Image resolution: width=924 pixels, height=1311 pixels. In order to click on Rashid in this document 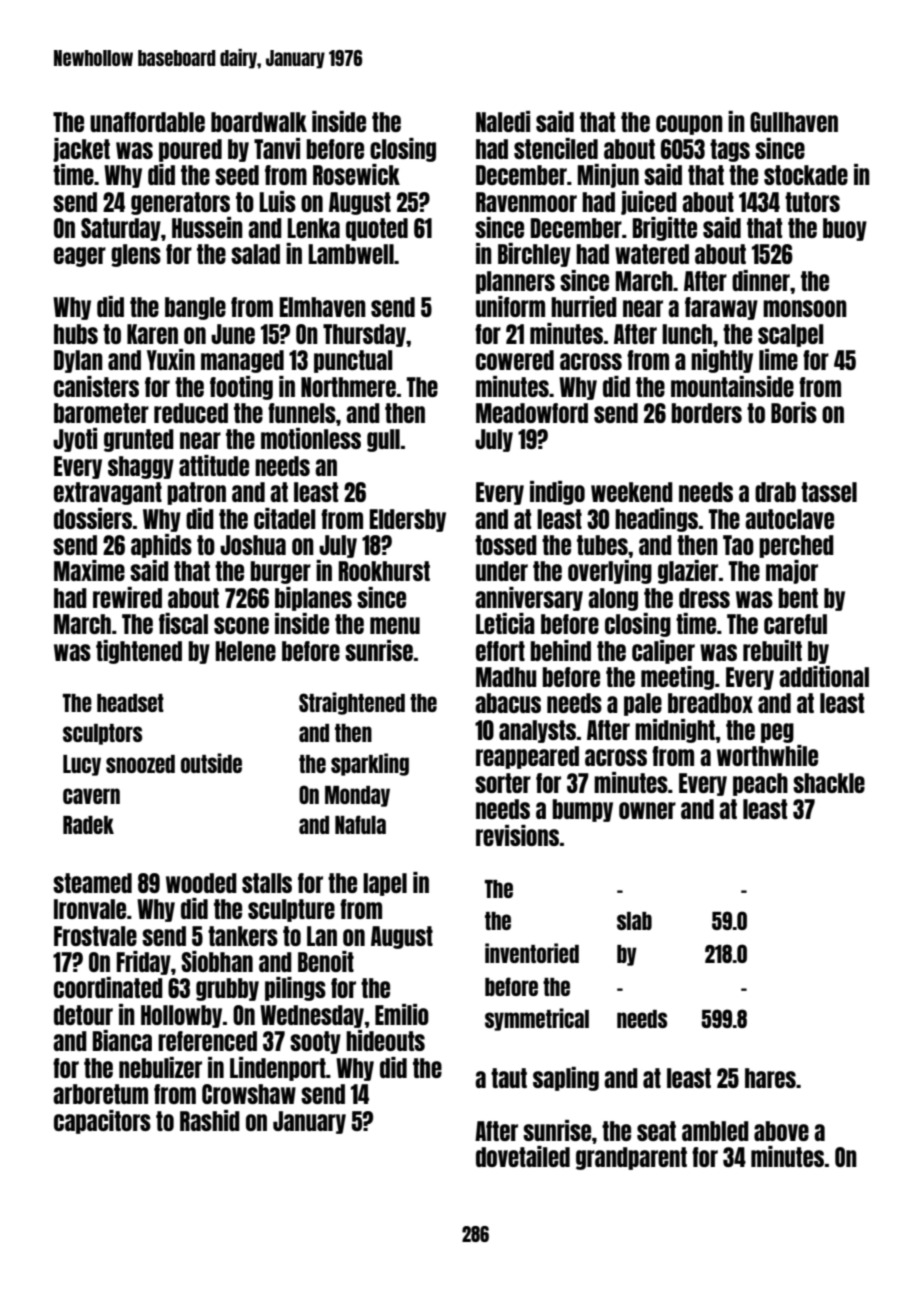, I will do `click(210, 1120)`.
